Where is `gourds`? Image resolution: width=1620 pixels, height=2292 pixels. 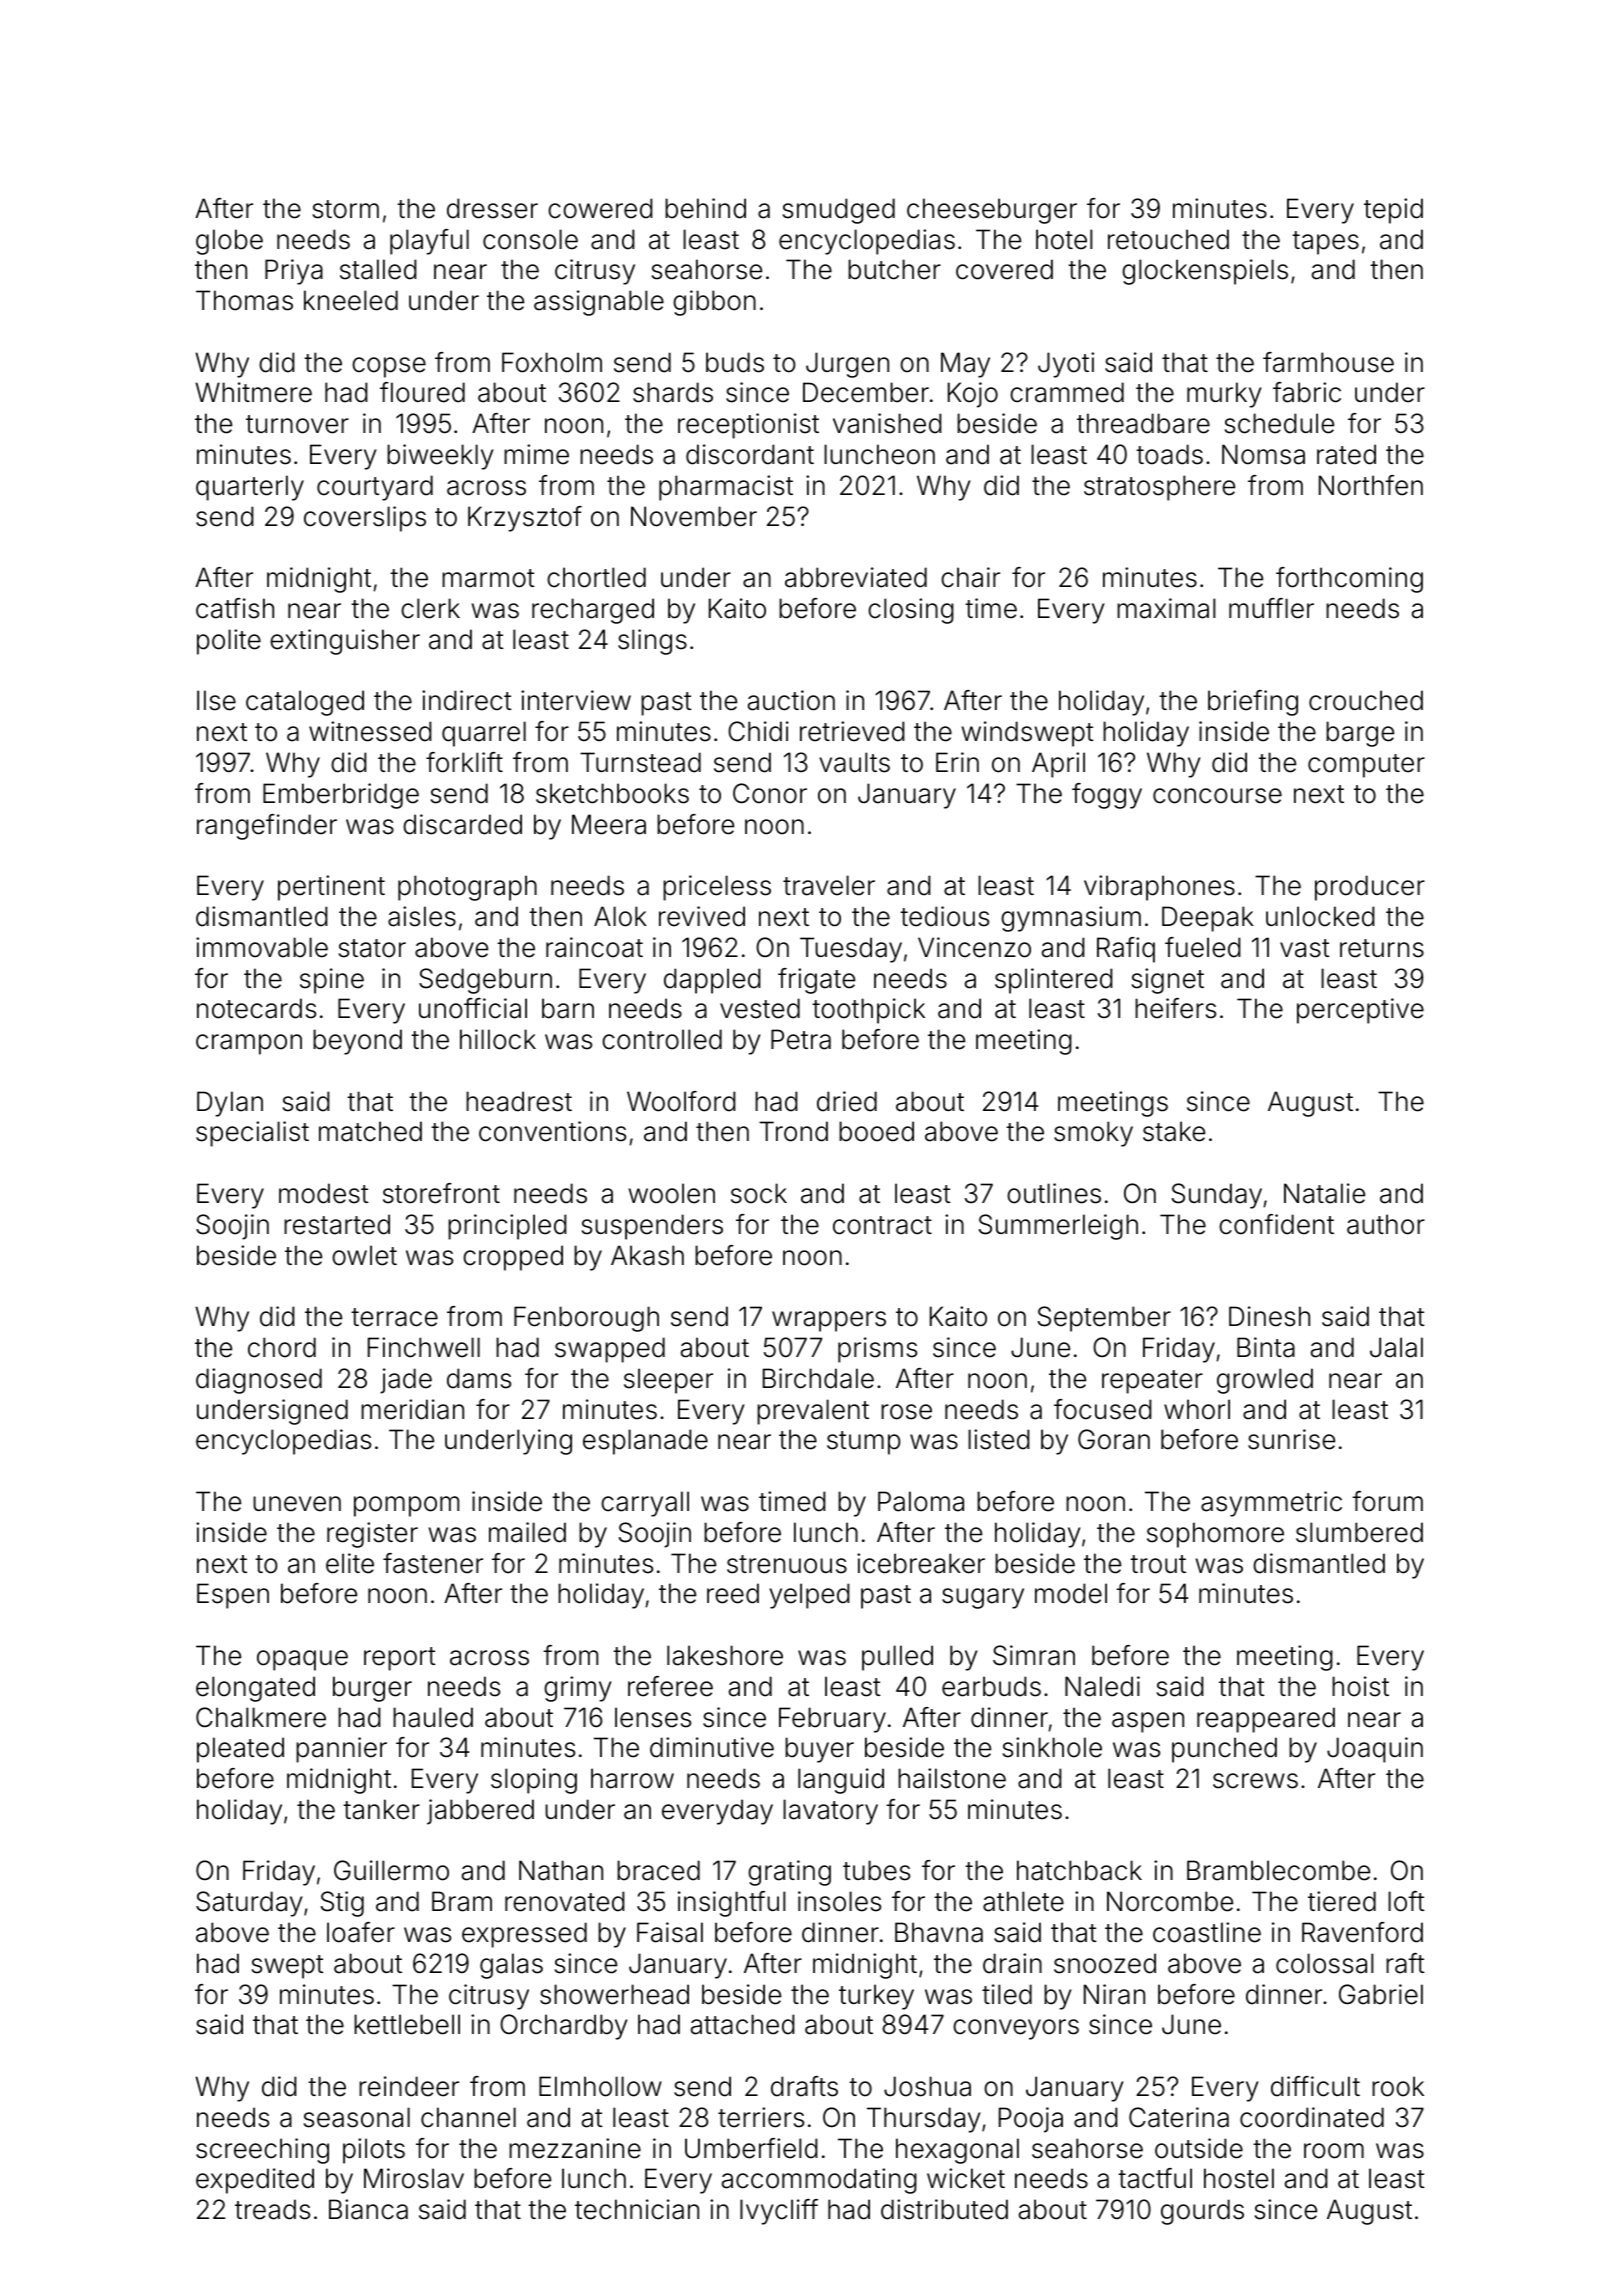 gourds is located at coordinates (1202, 2212).
